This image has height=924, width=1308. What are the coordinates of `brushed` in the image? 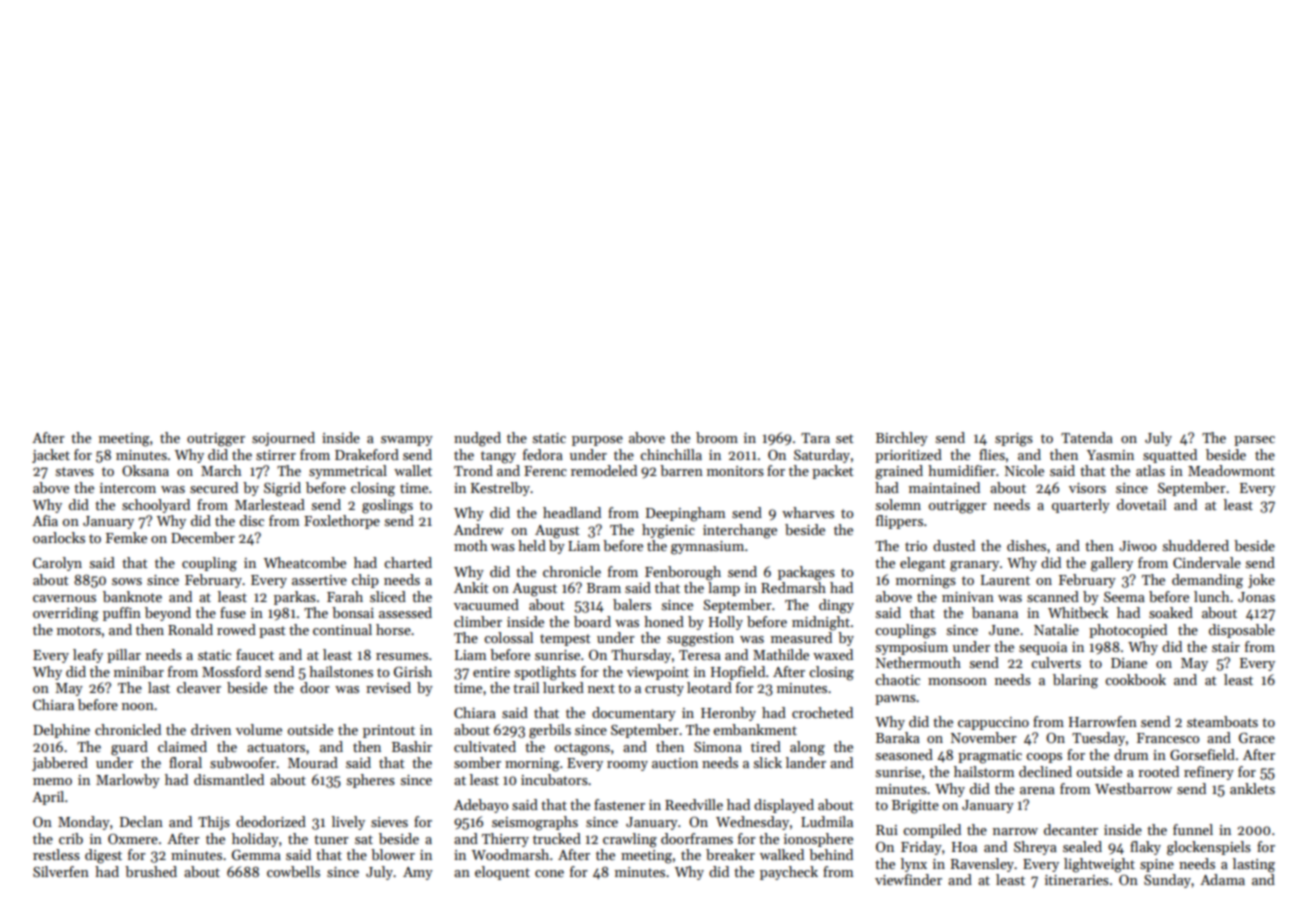 It's located at (151, 871).
